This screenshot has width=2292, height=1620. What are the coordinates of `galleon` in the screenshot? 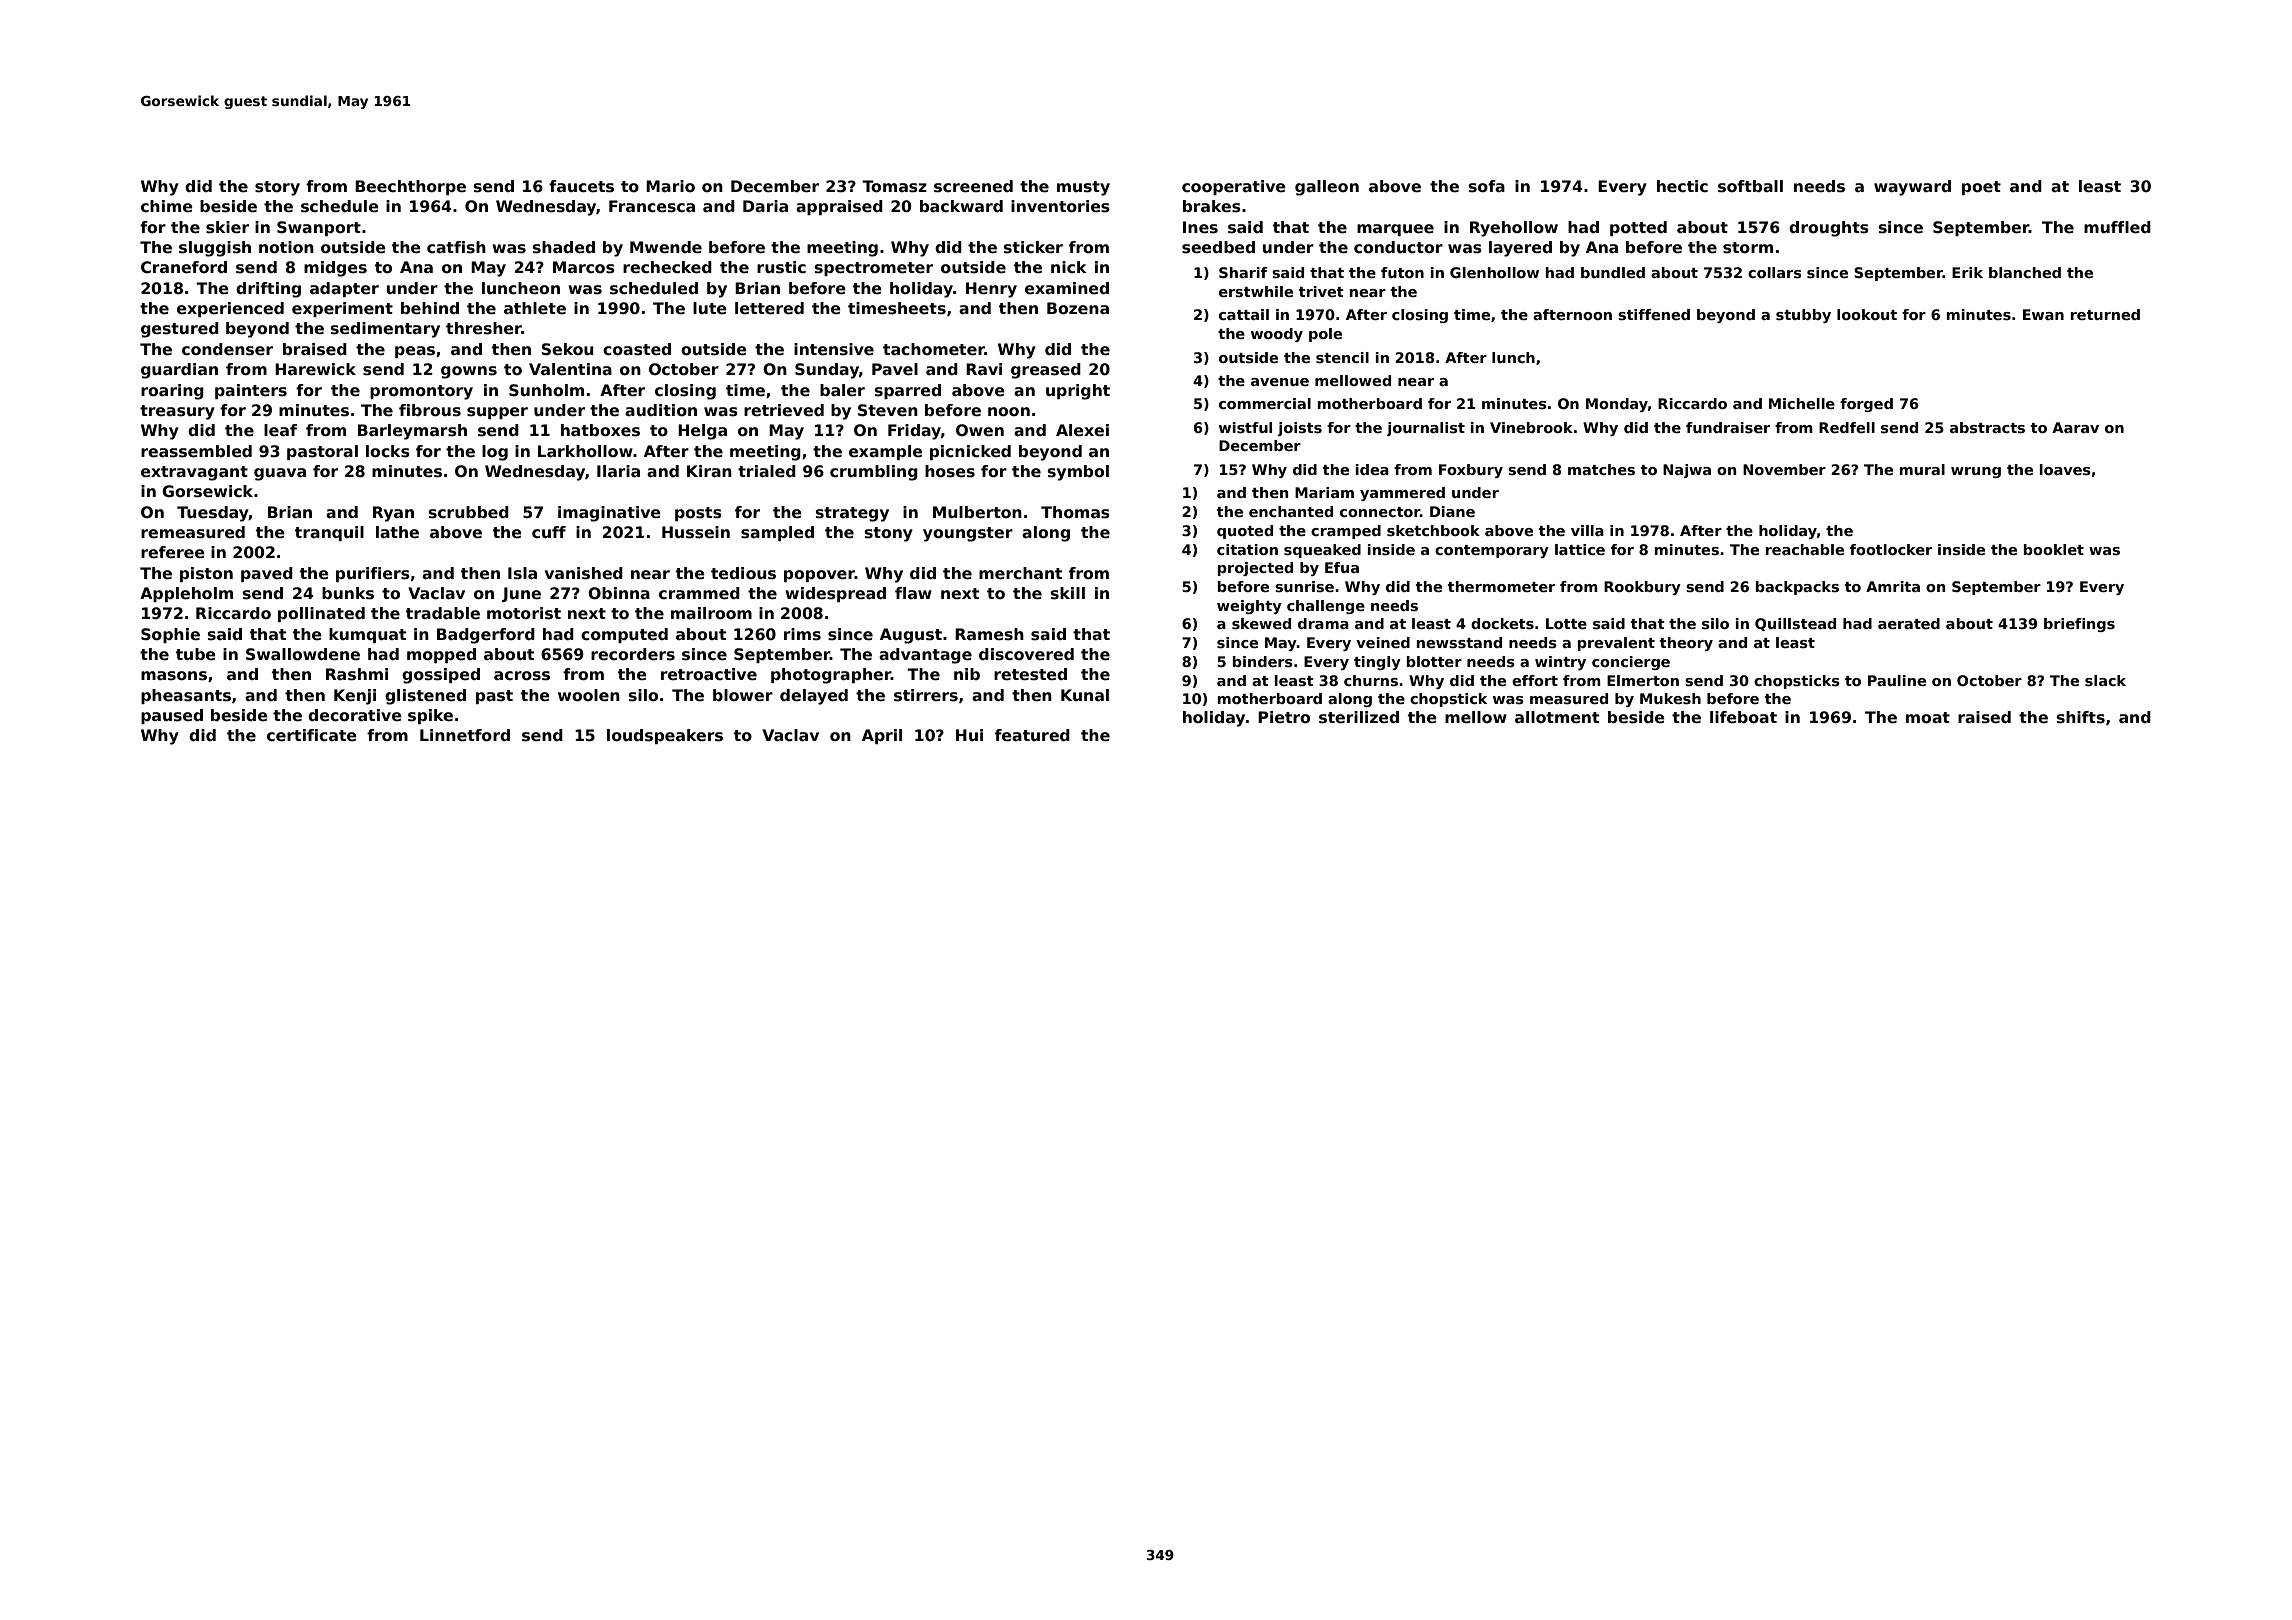 It's located at (1327, 188).
